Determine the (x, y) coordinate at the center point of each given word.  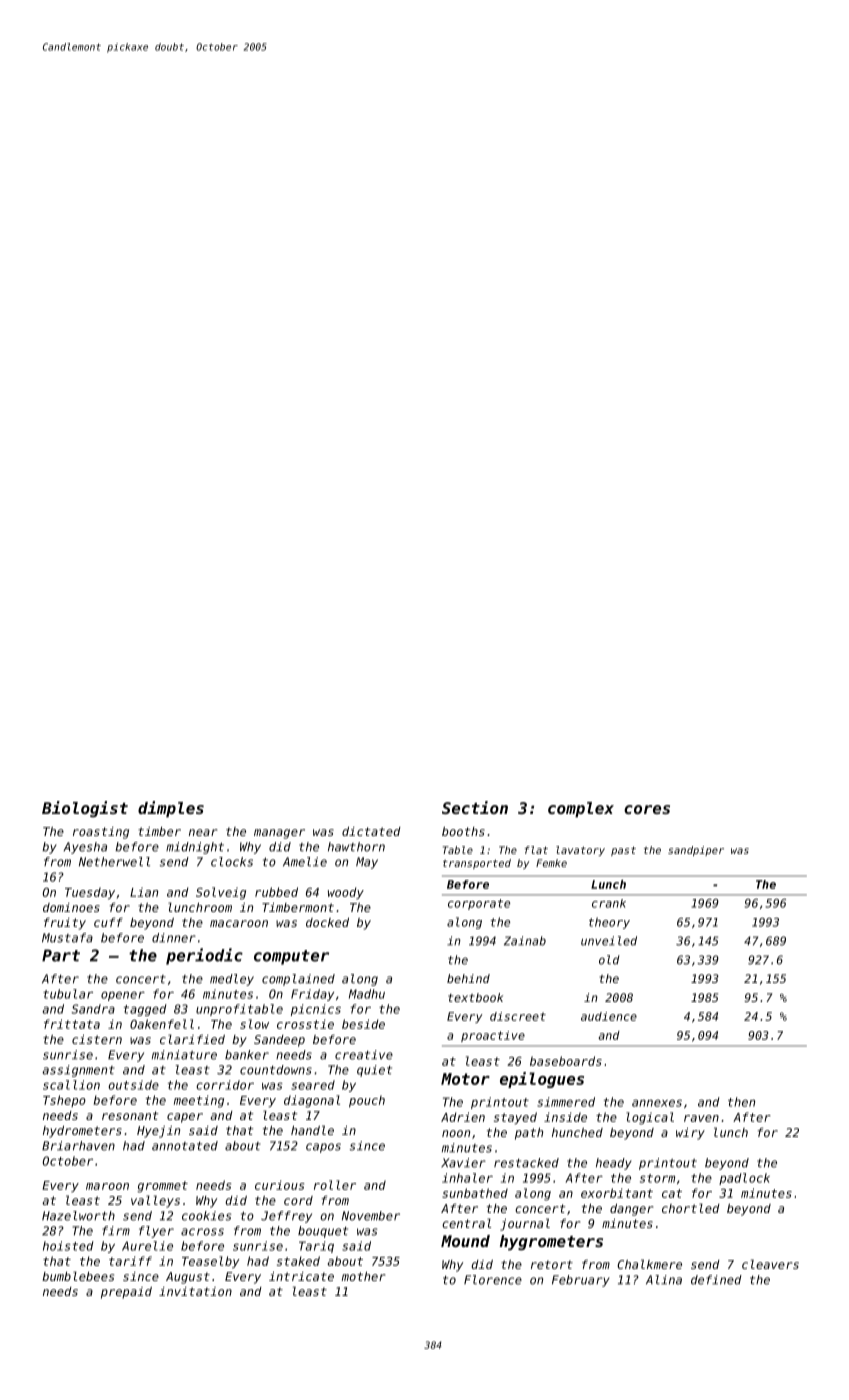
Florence (493, 1280)
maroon (107, 1186)
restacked (526, 1163)
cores (647, 809)
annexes (657, 1103)
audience (609, 1016)
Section (475, 807)
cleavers (770, 1264)
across (202, 1232)
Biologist (85, 809)
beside (363, 1024)
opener (123, 996)
